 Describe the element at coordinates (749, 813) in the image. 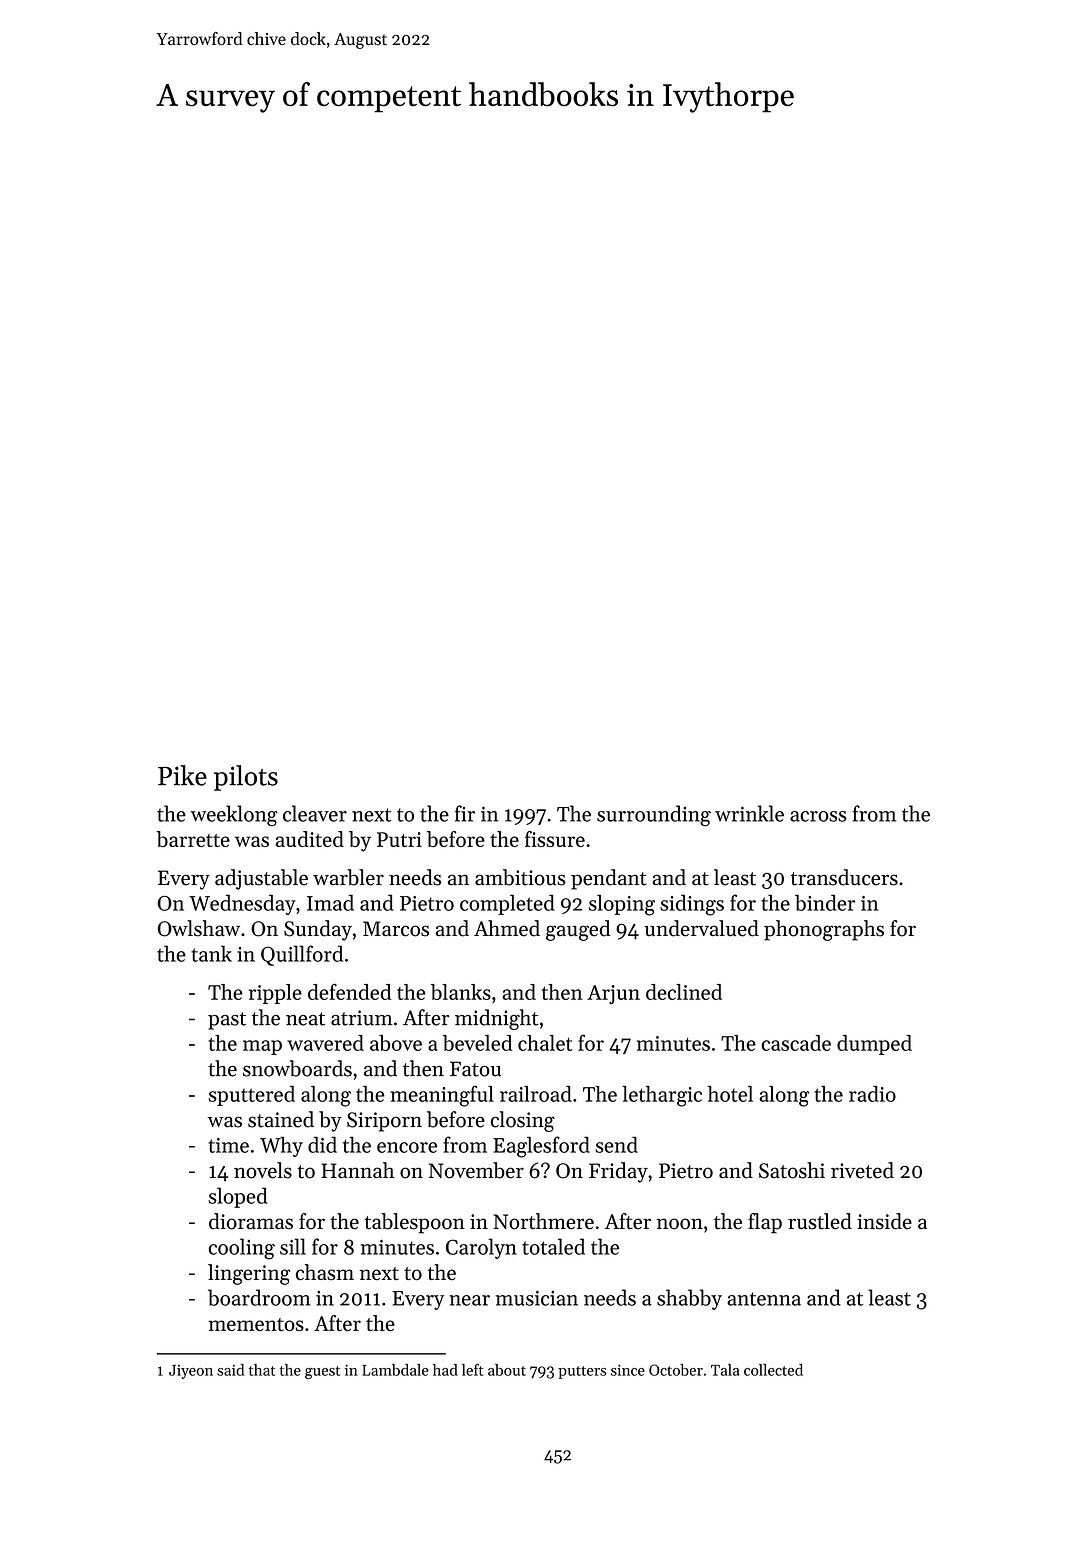

I see `wrinkle` at that location.
